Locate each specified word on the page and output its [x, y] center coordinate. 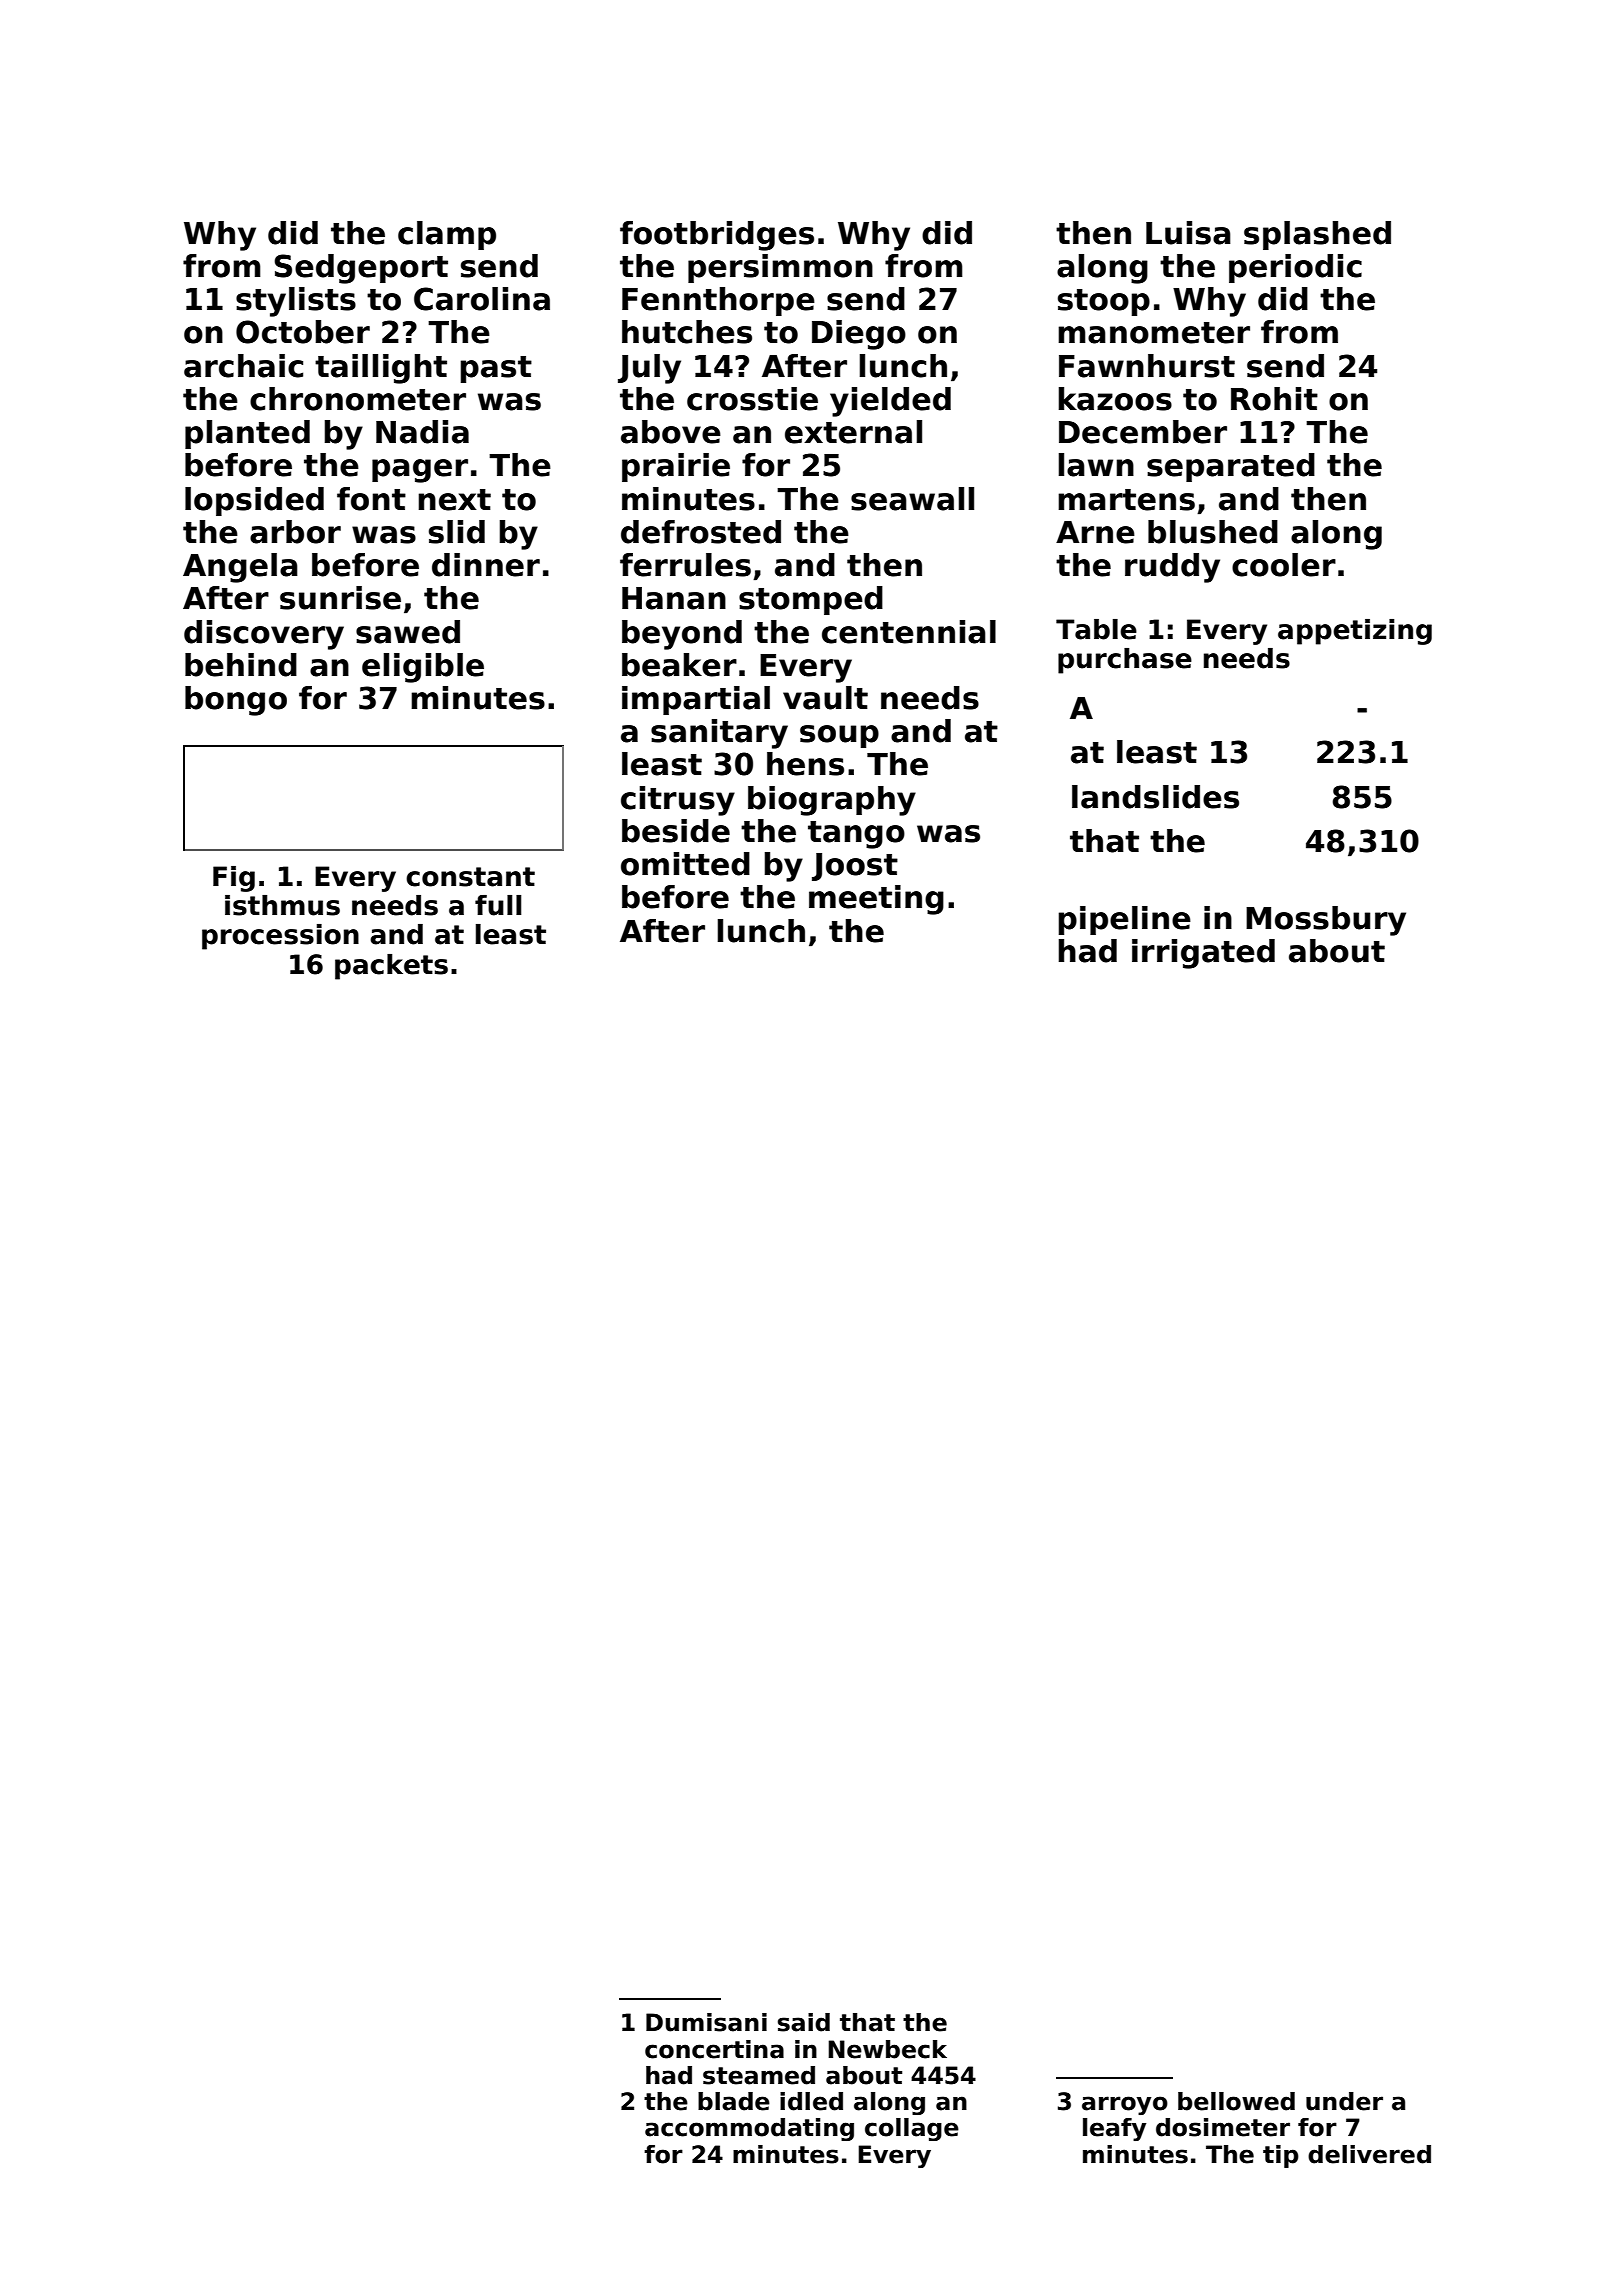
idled [811, 2101]
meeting [876, 900]
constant [470, 877]
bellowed [1236, 2101]
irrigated [1203, 954]
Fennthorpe [718, 301]
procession [280, 937]
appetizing [1355, 632]
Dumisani [706, 2022]
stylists [296, 302]
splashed [1317, 235]
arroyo [1125, 2105]
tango [856, 835]
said [804, 2022]
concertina [714, 2049]
